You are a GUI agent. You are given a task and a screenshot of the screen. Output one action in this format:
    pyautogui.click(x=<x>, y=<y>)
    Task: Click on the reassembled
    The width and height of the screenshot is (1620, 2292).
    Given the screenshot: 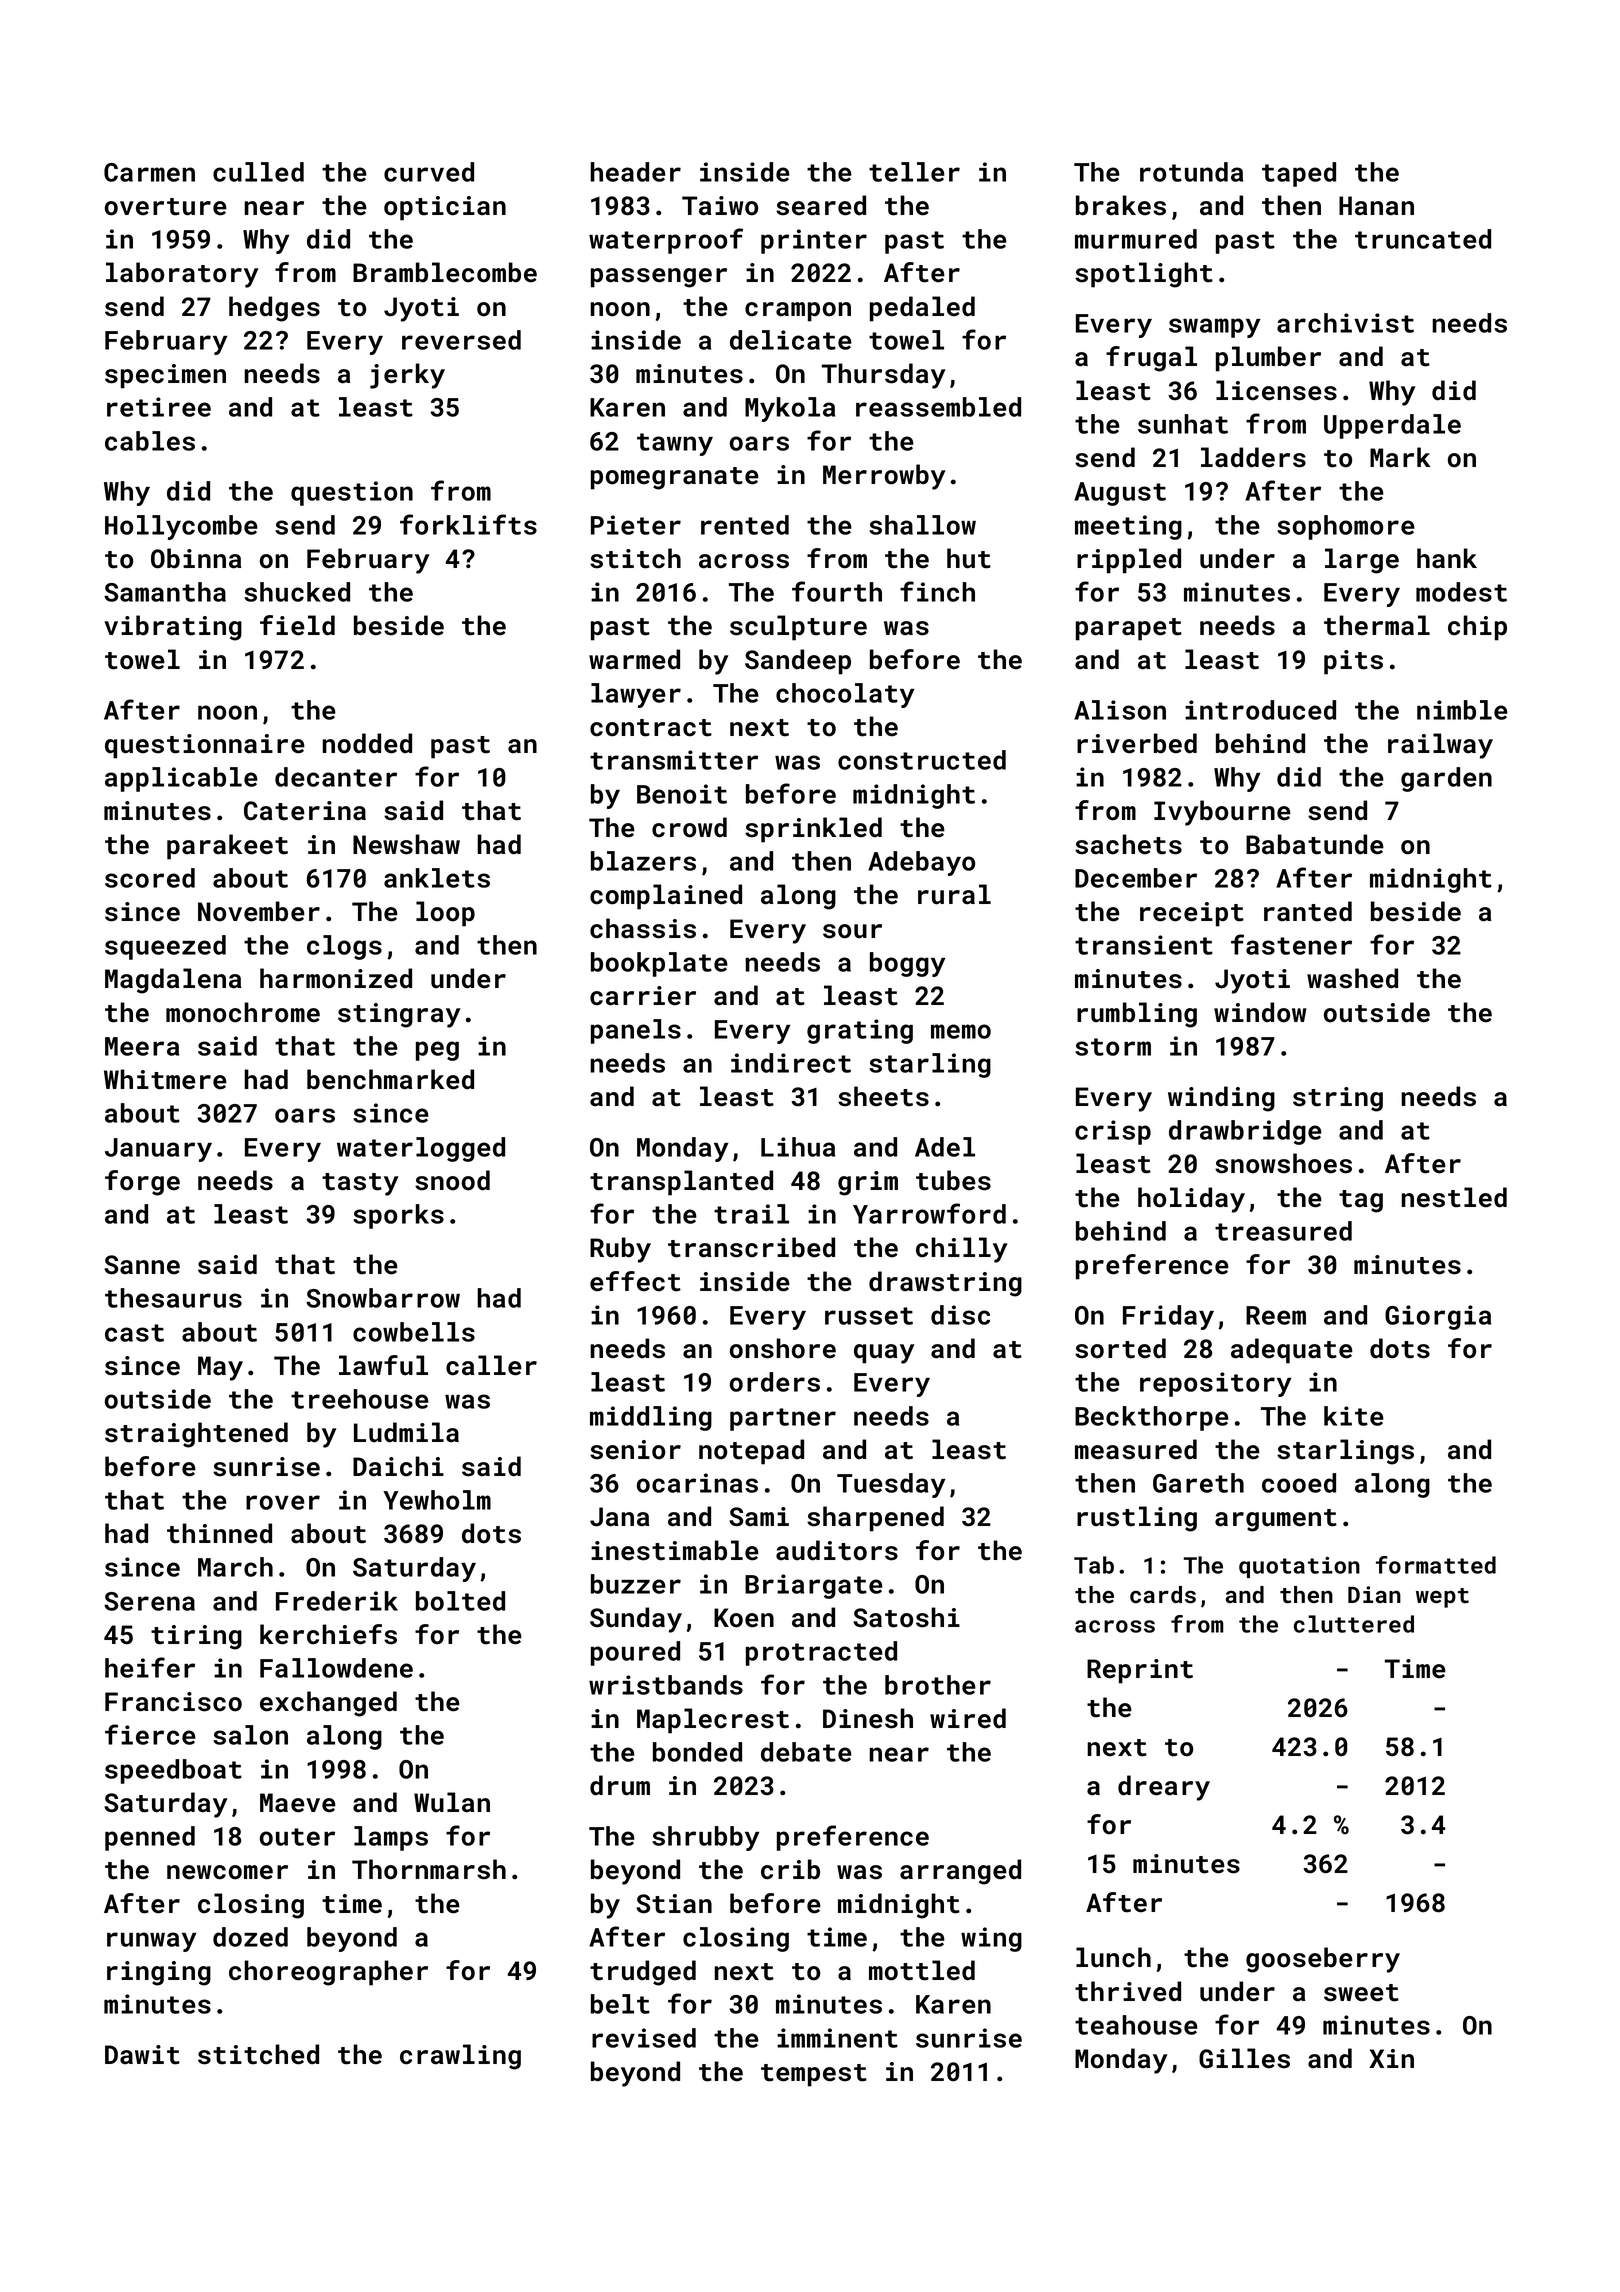 What is the action you would take?
    pyautogui.click(x=938, y=407)
